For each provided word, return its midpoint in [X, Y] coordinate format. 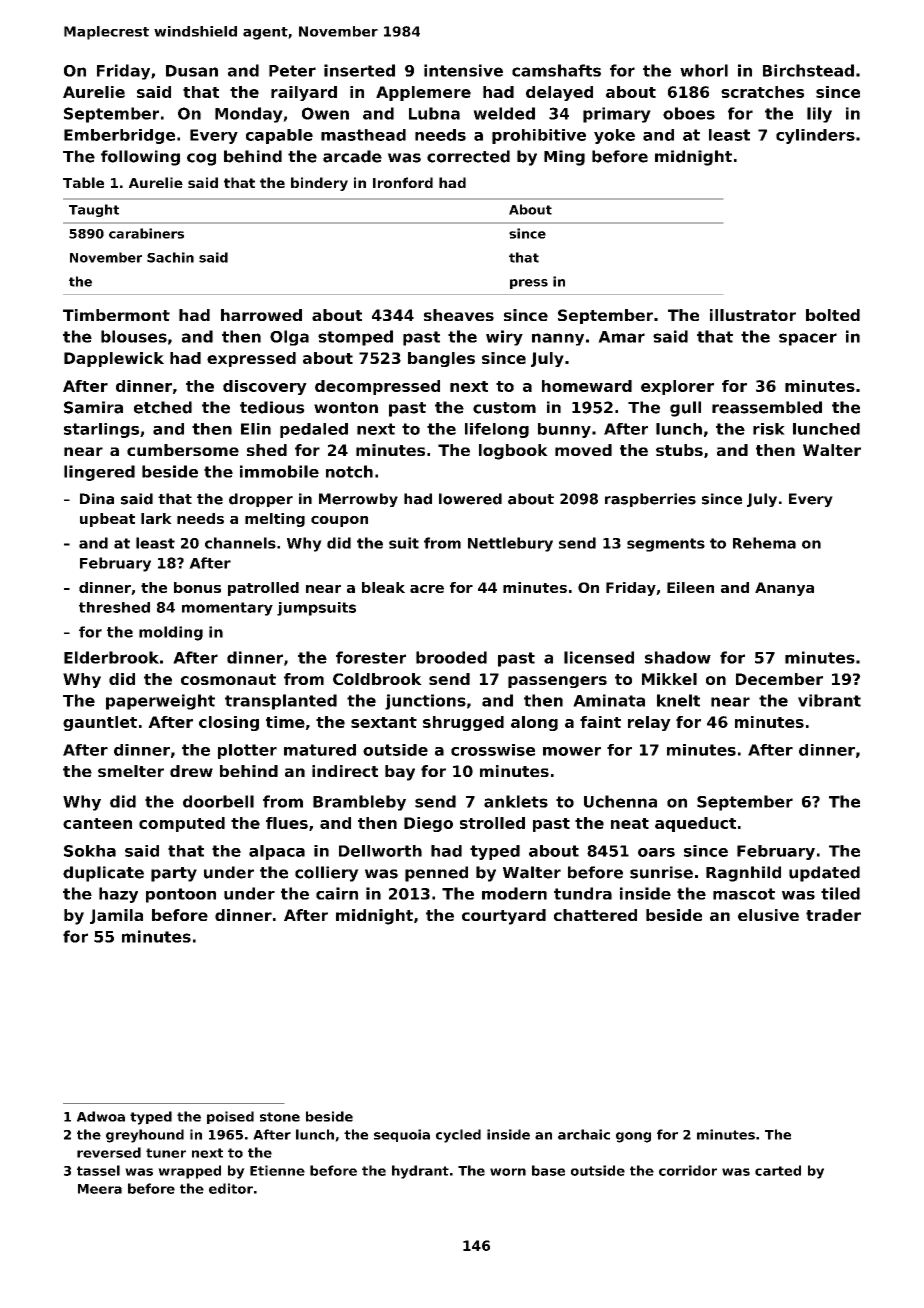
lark [156, 518]
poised [230, 1117]
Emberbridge [119, 136]
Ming [564, 158]
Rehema [764, 543]
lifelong [497, 430]
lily [819, 115]
